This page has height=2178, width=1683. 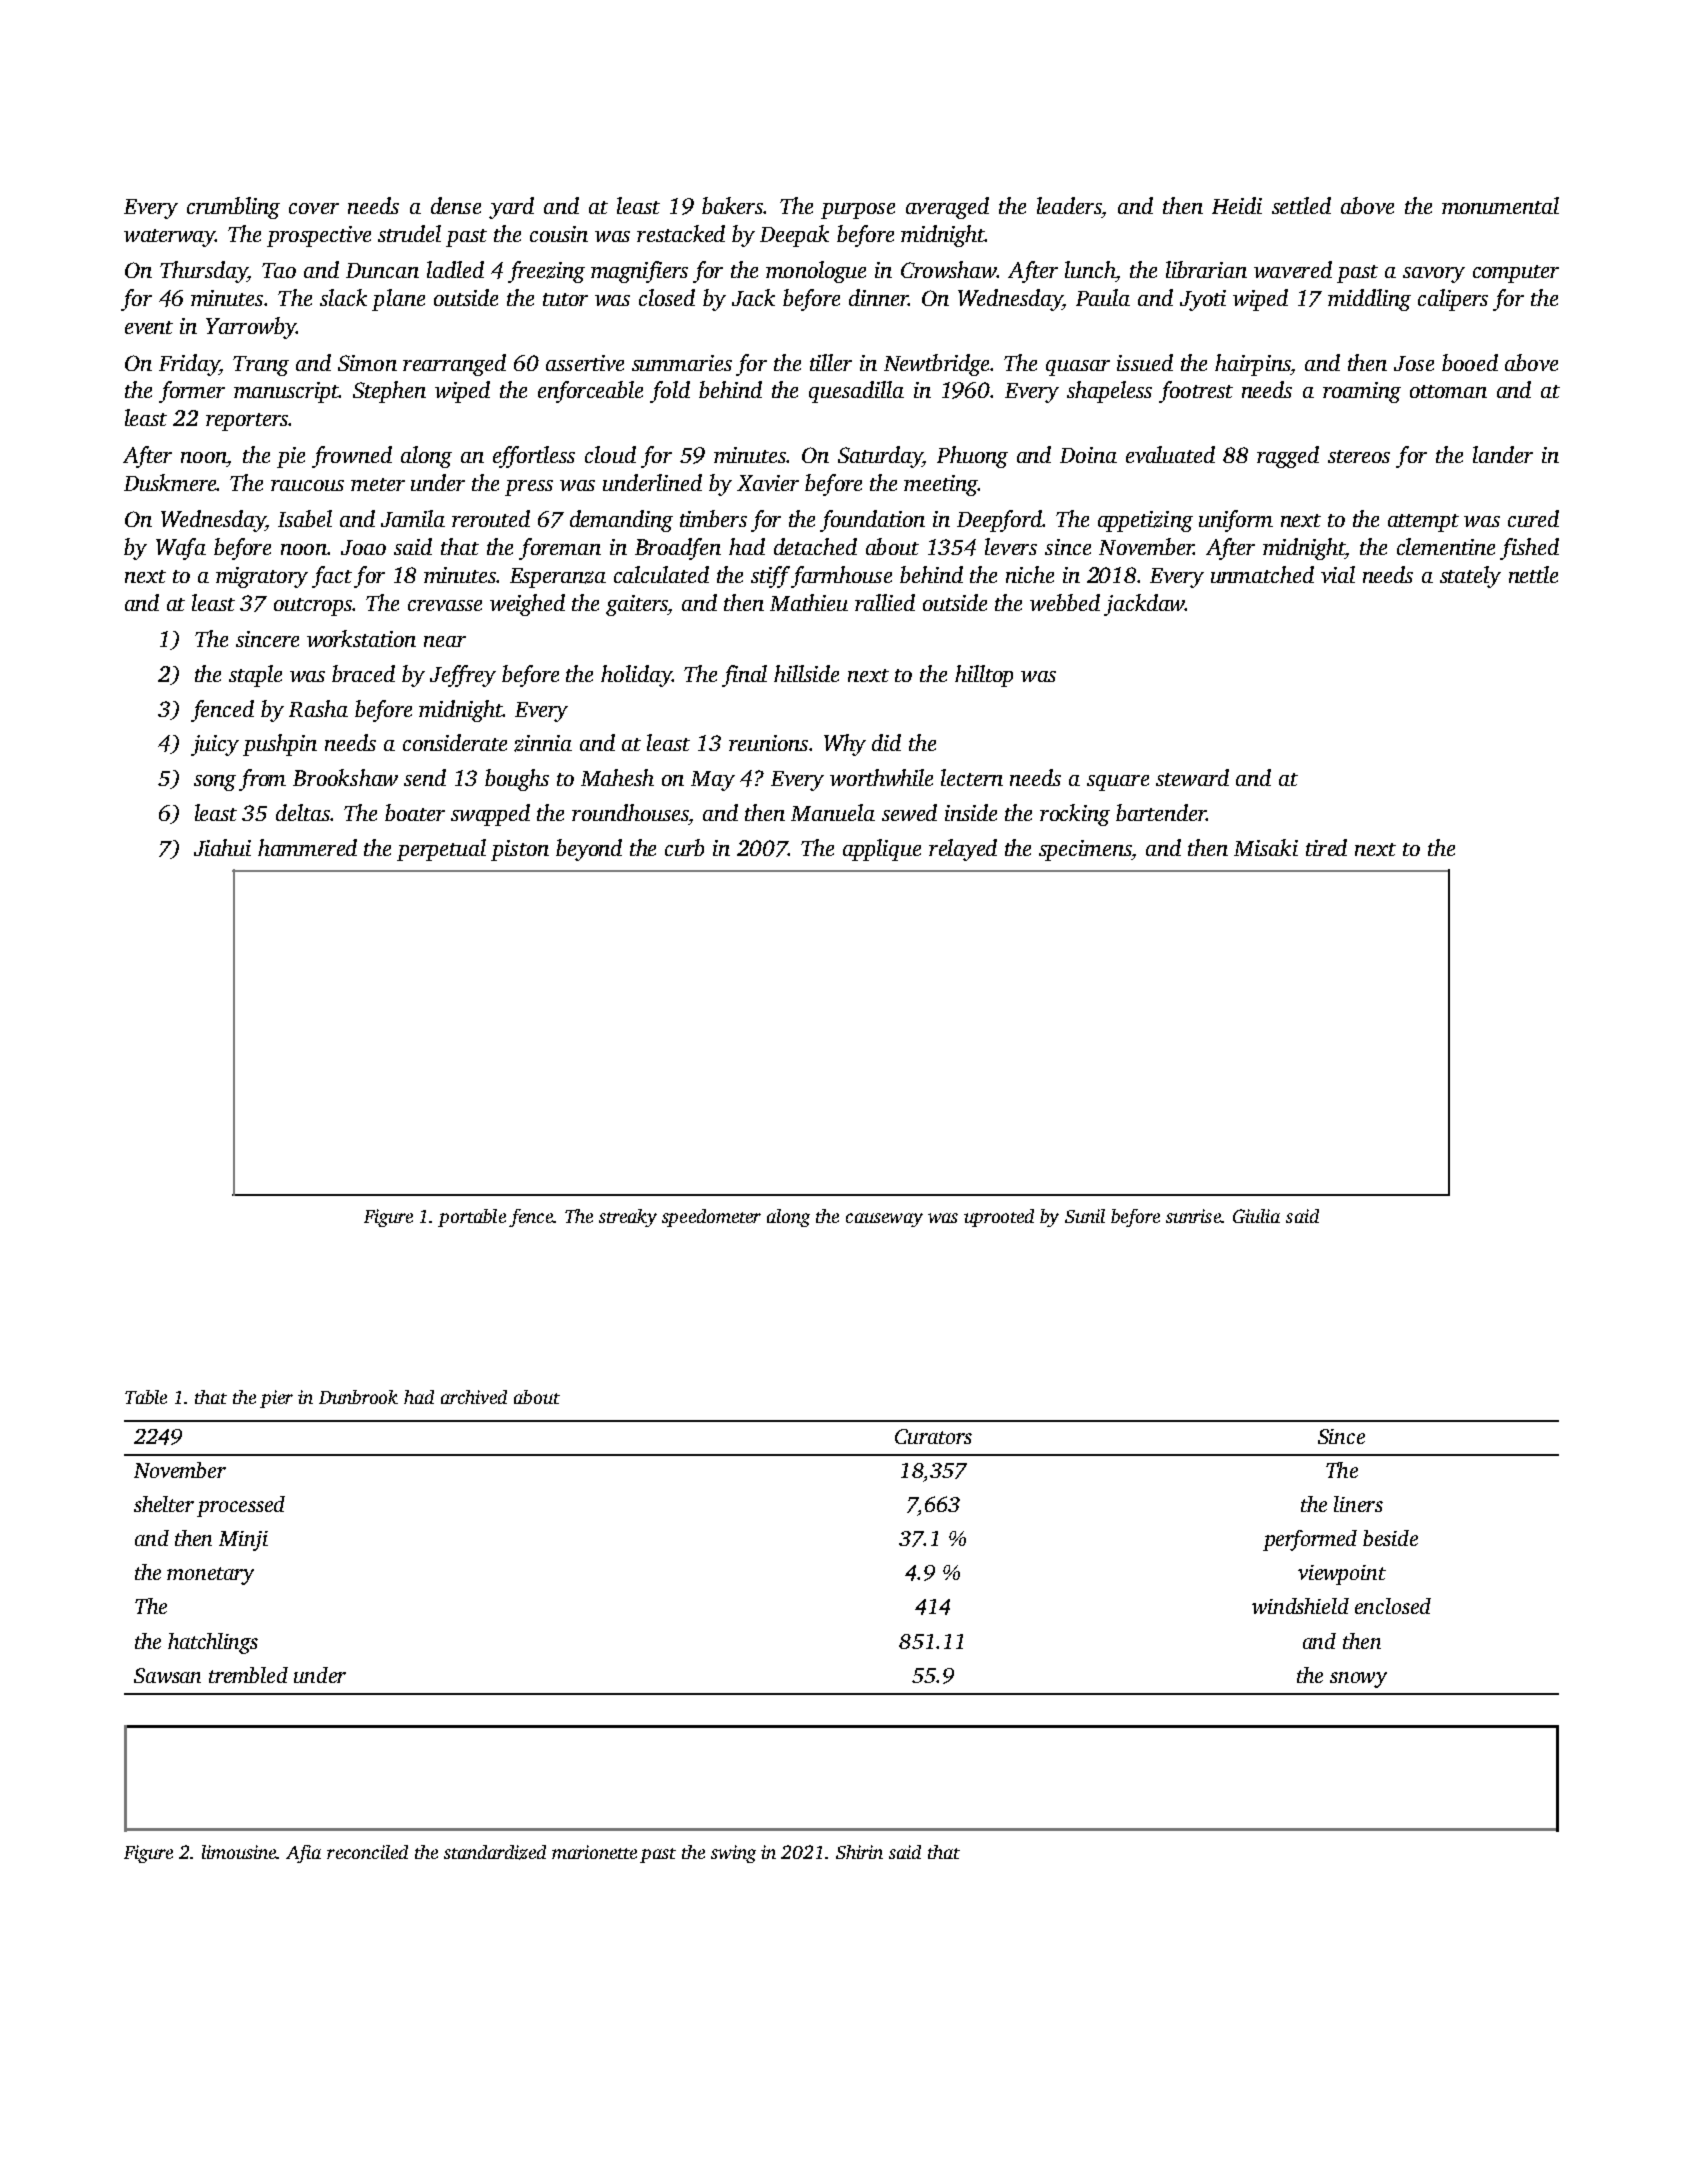 I want to click on Misaki, so click(x=1266, y=847).
